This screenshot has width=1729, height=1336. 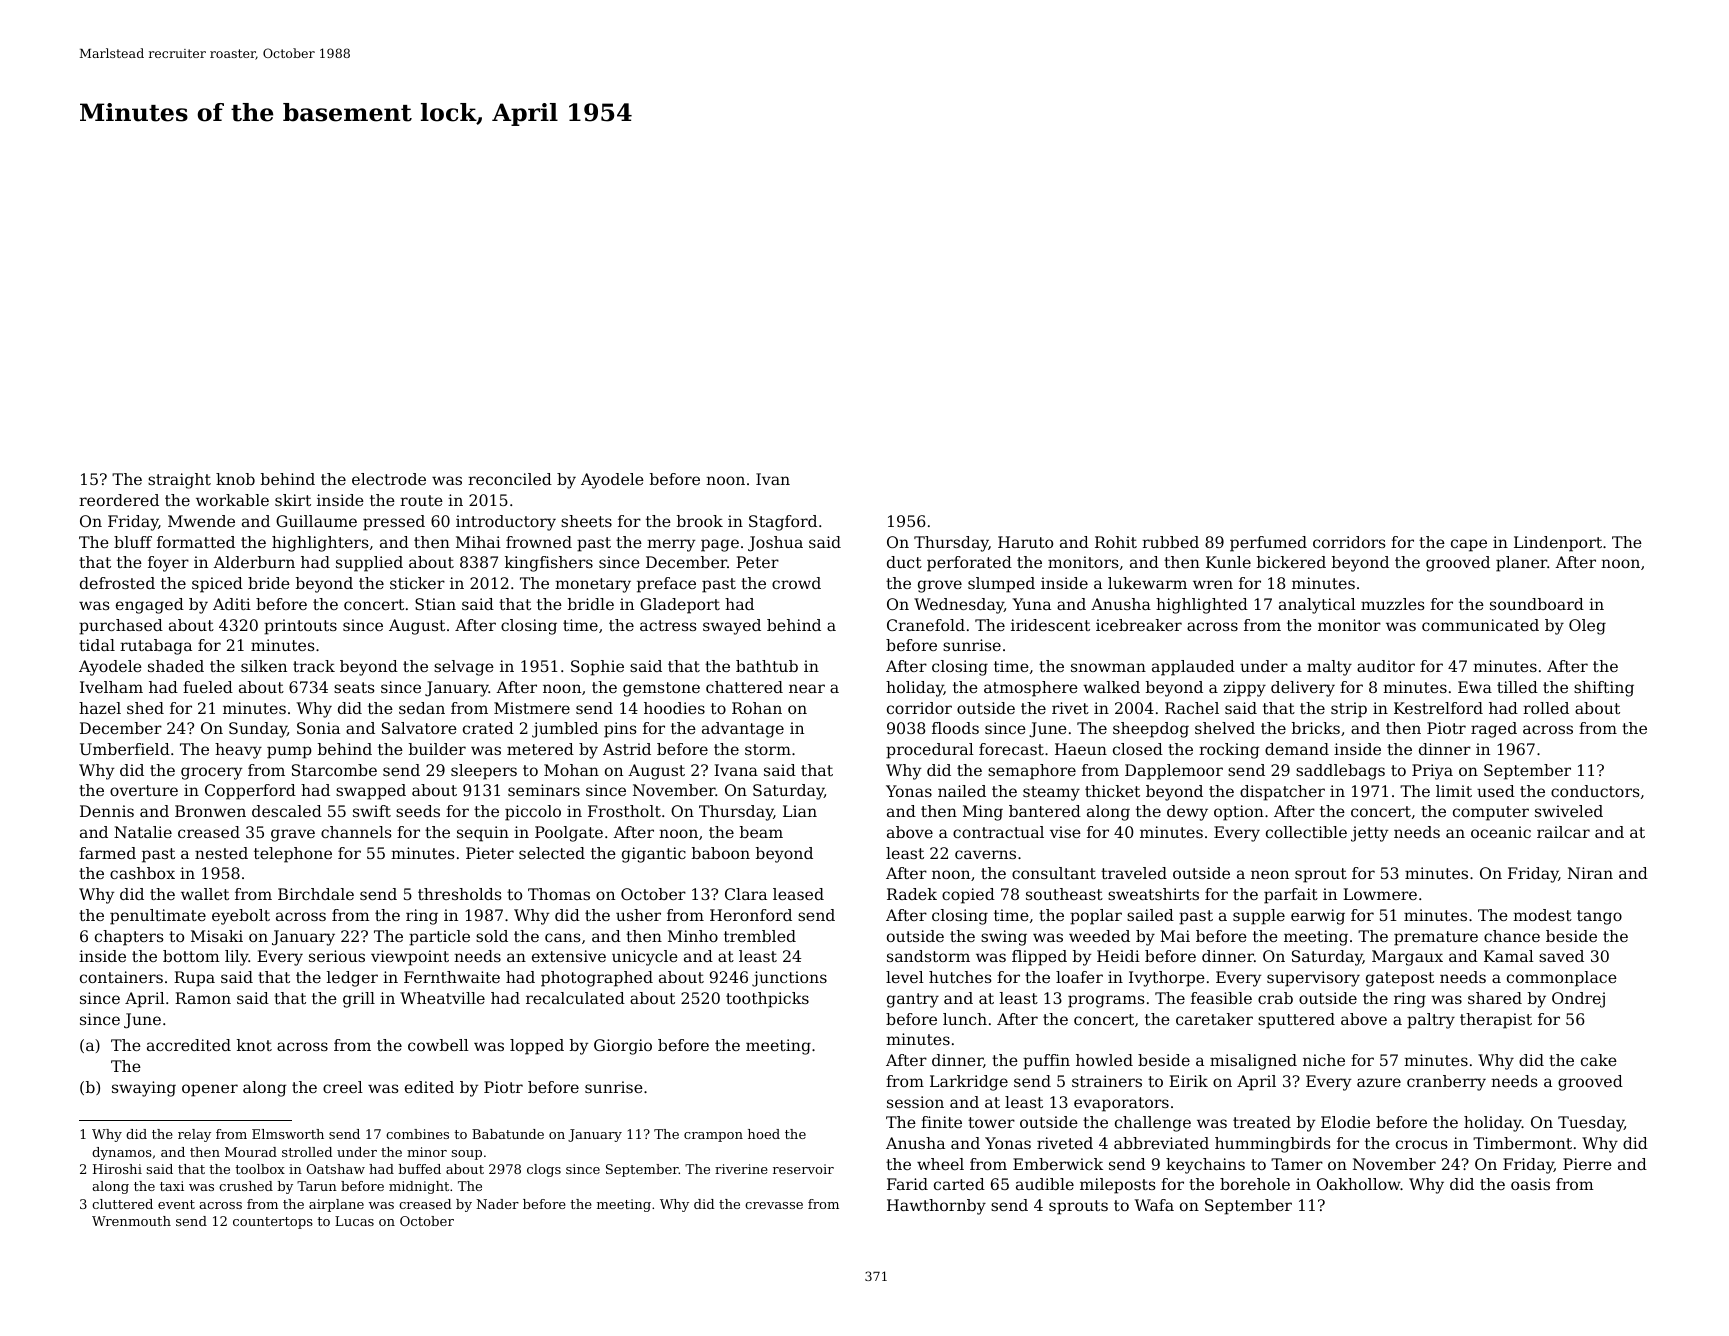 What do you see at coordinates (969, 1083) in the screenshot?
I see `Larkridge` at bounding box center [969, 1083].
